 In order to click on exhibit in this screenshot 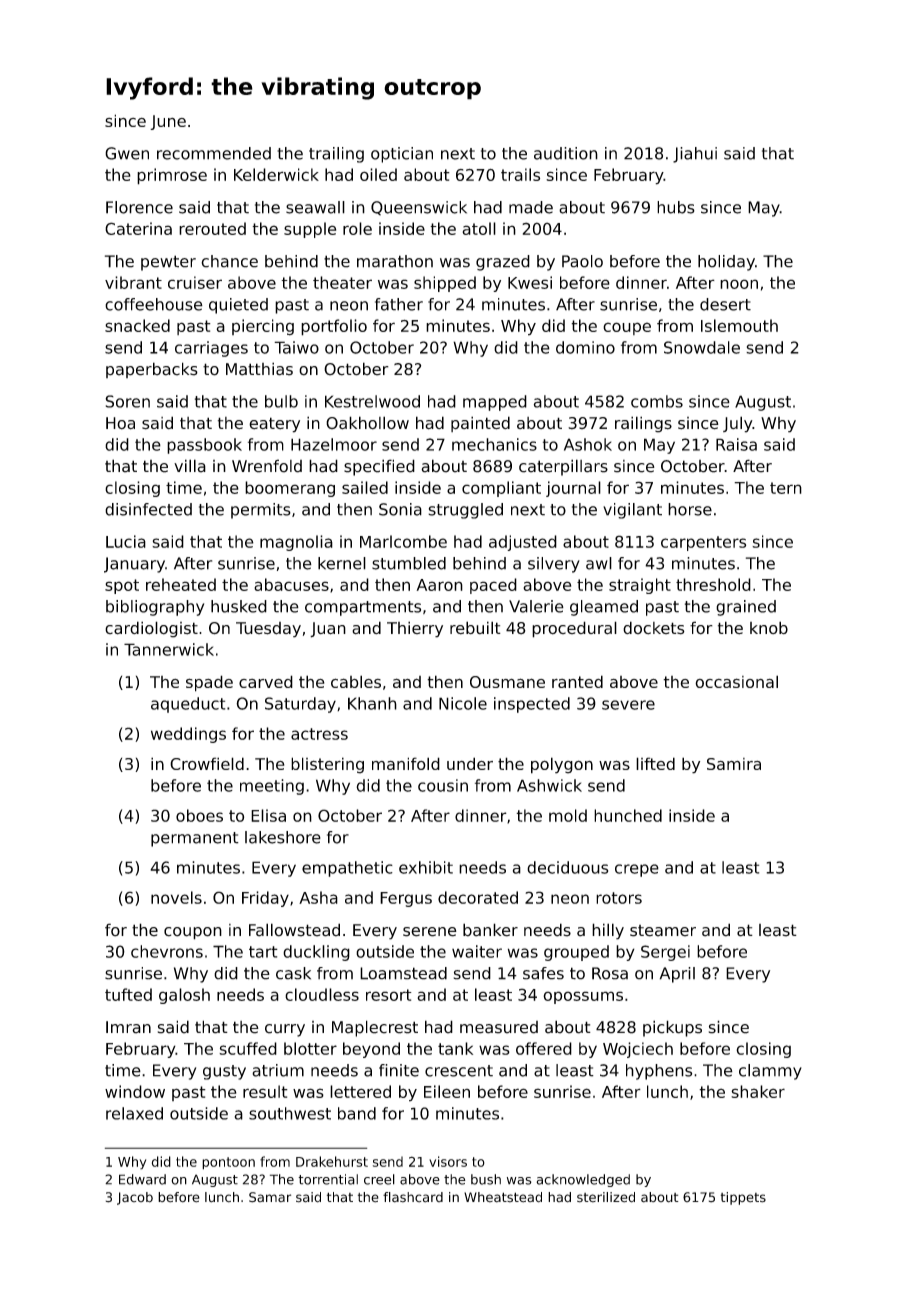, I will do `click(426, 867)`.
